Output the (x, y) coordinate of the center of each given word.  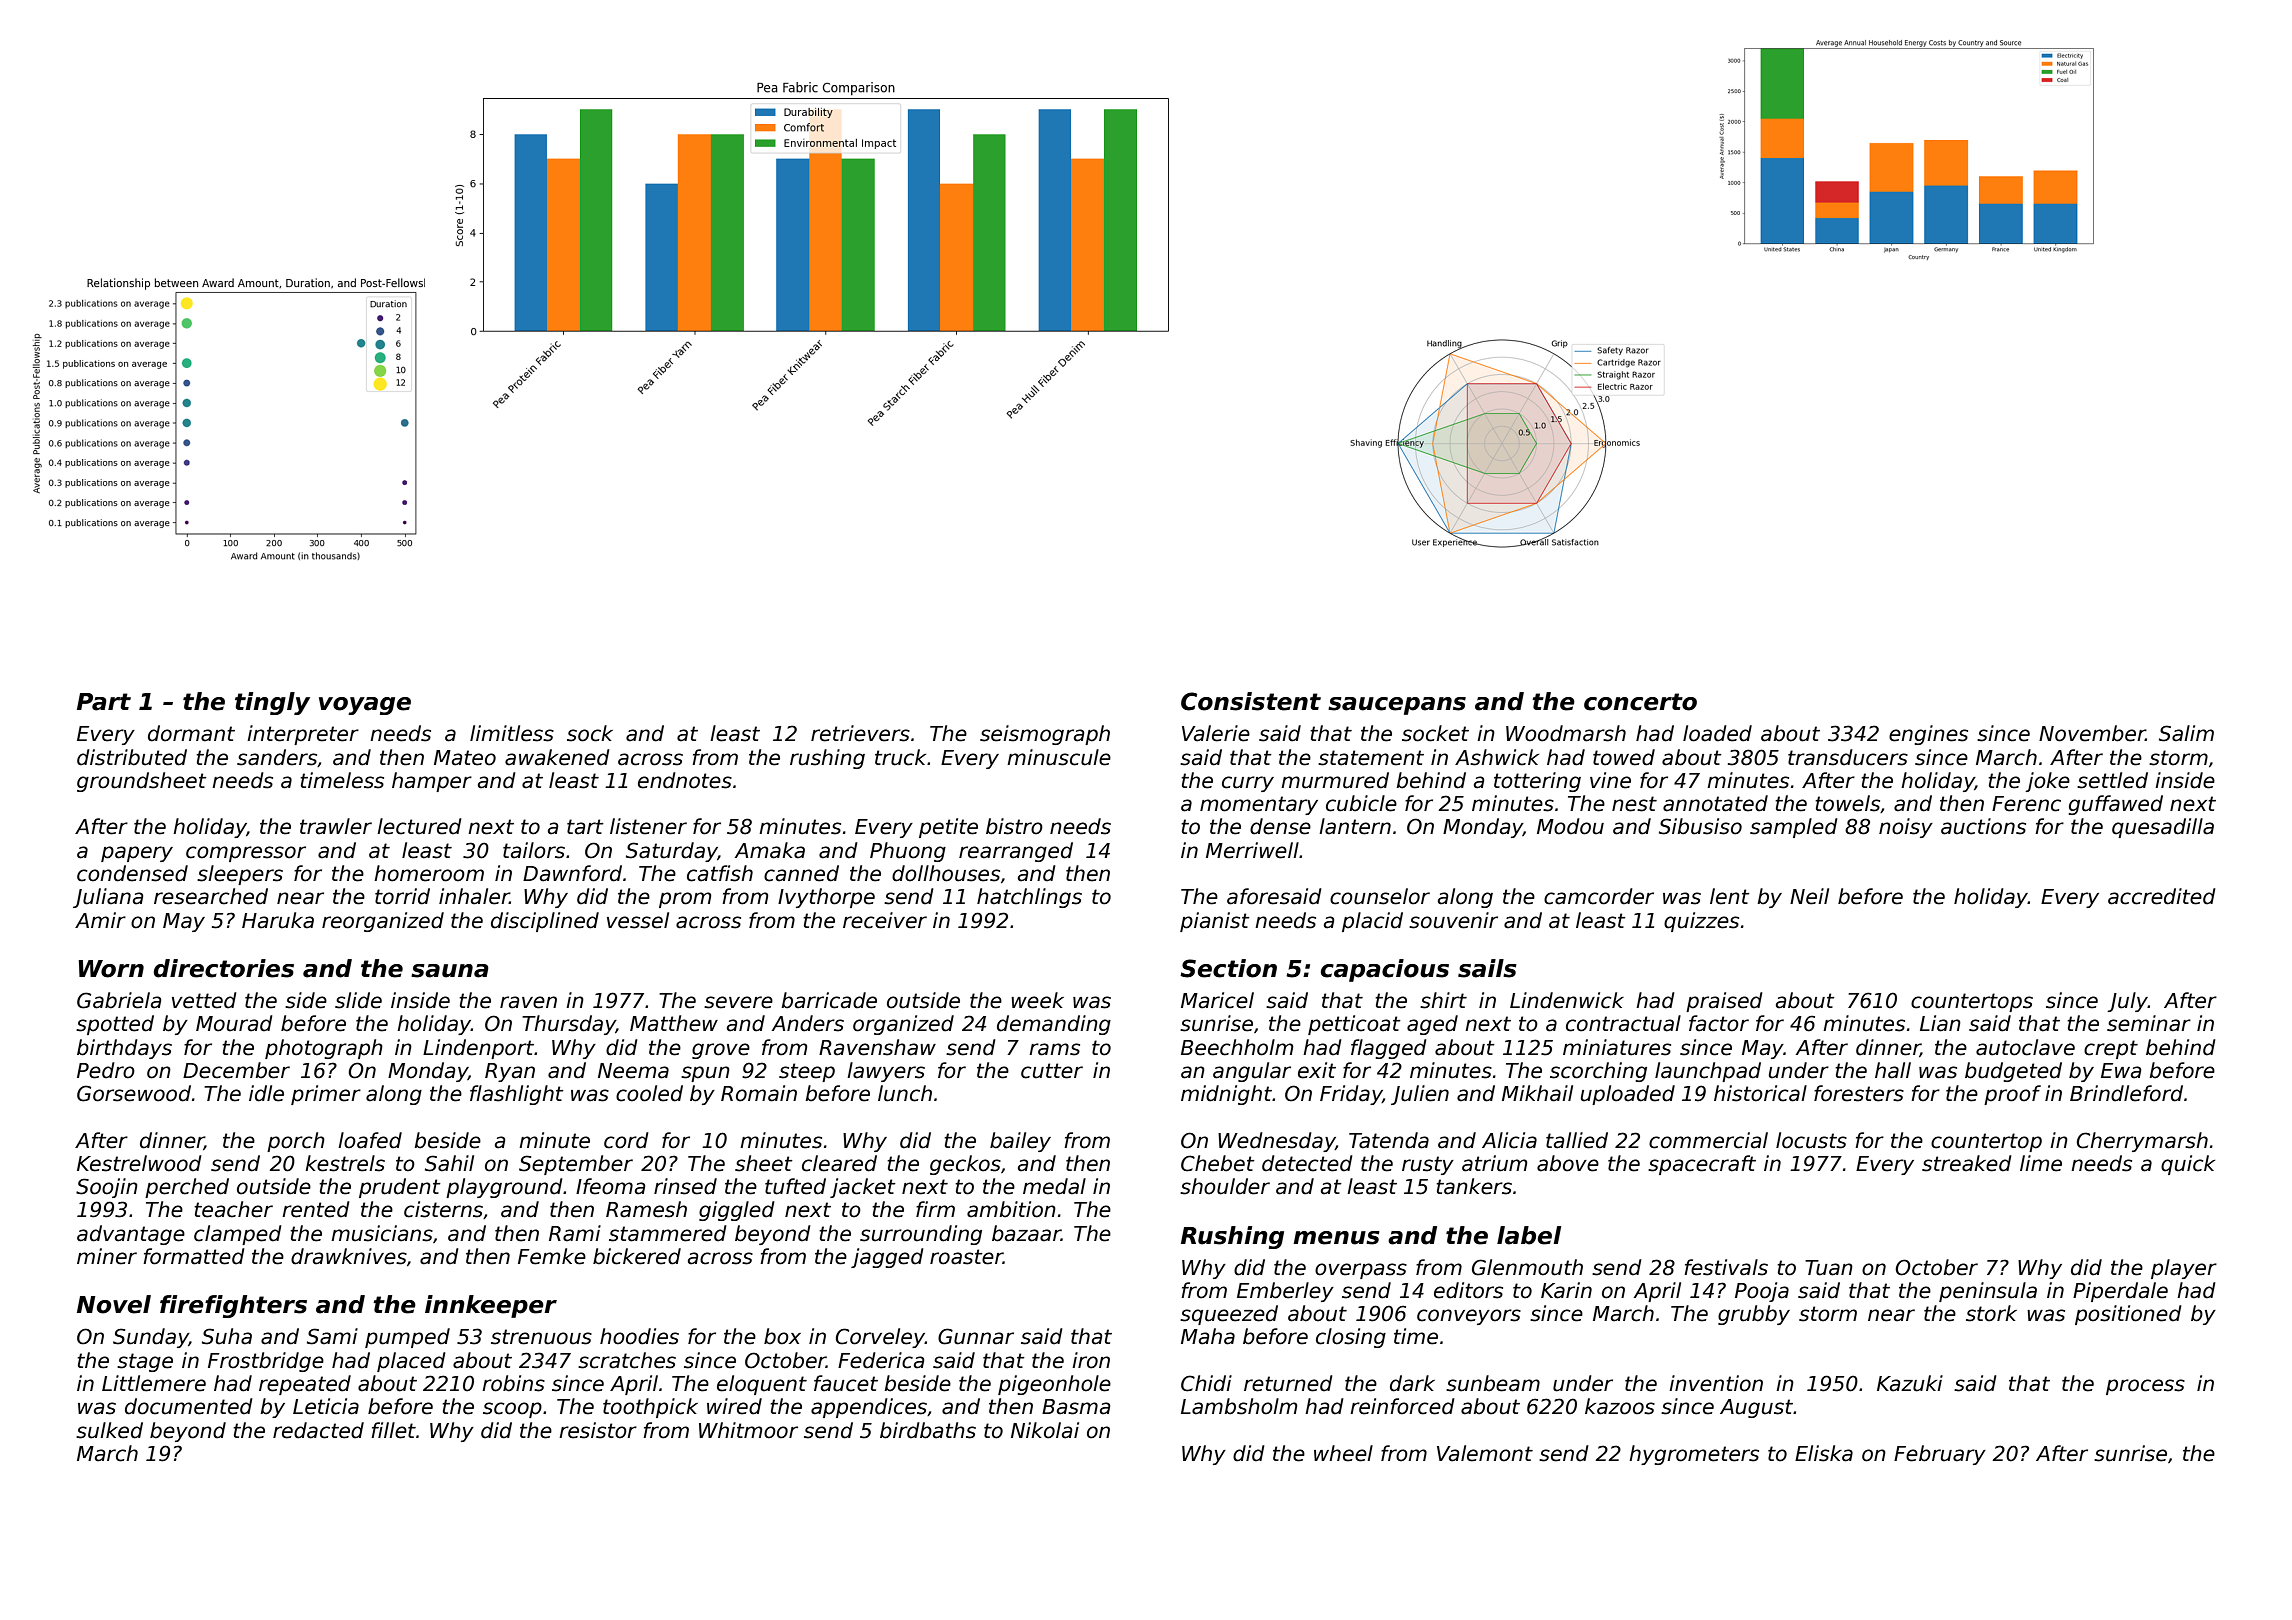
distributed (132, 757)
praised (1724, 1002)
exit (1317, 1070)
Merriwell (1252, 850)
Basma (1076, 1407)
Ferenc (2026, 804)
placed (411, 1362)
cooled (649, 1093)
